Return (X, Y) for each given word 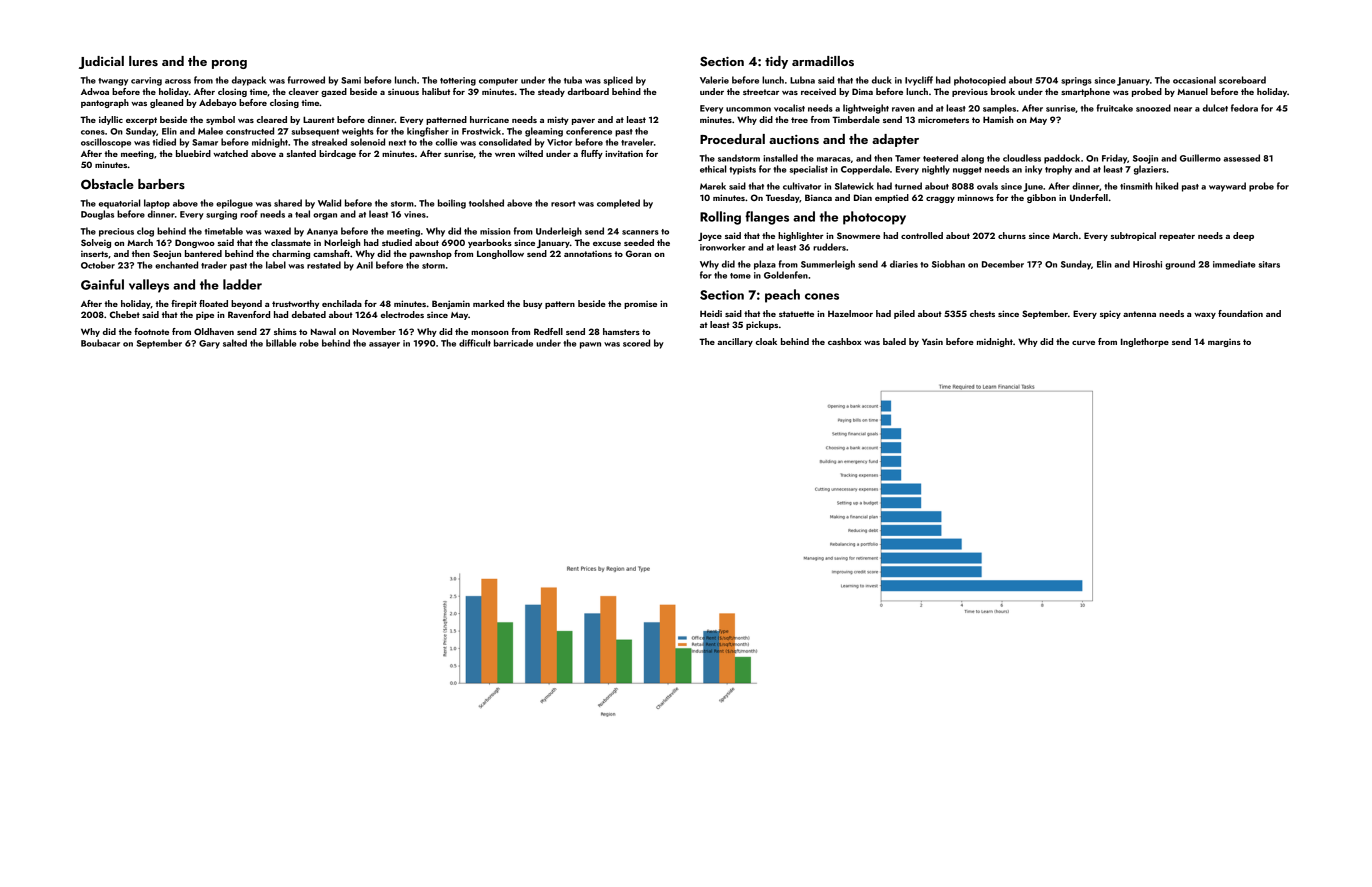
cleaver (304, 91)
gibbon (1041, 198)
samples (999, 109)
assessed (1241, 158)
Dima (862, 91)
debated (309, 314)
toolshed (486, 203)
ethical (713, 169)
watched (230, 153)
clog (145, 232)
